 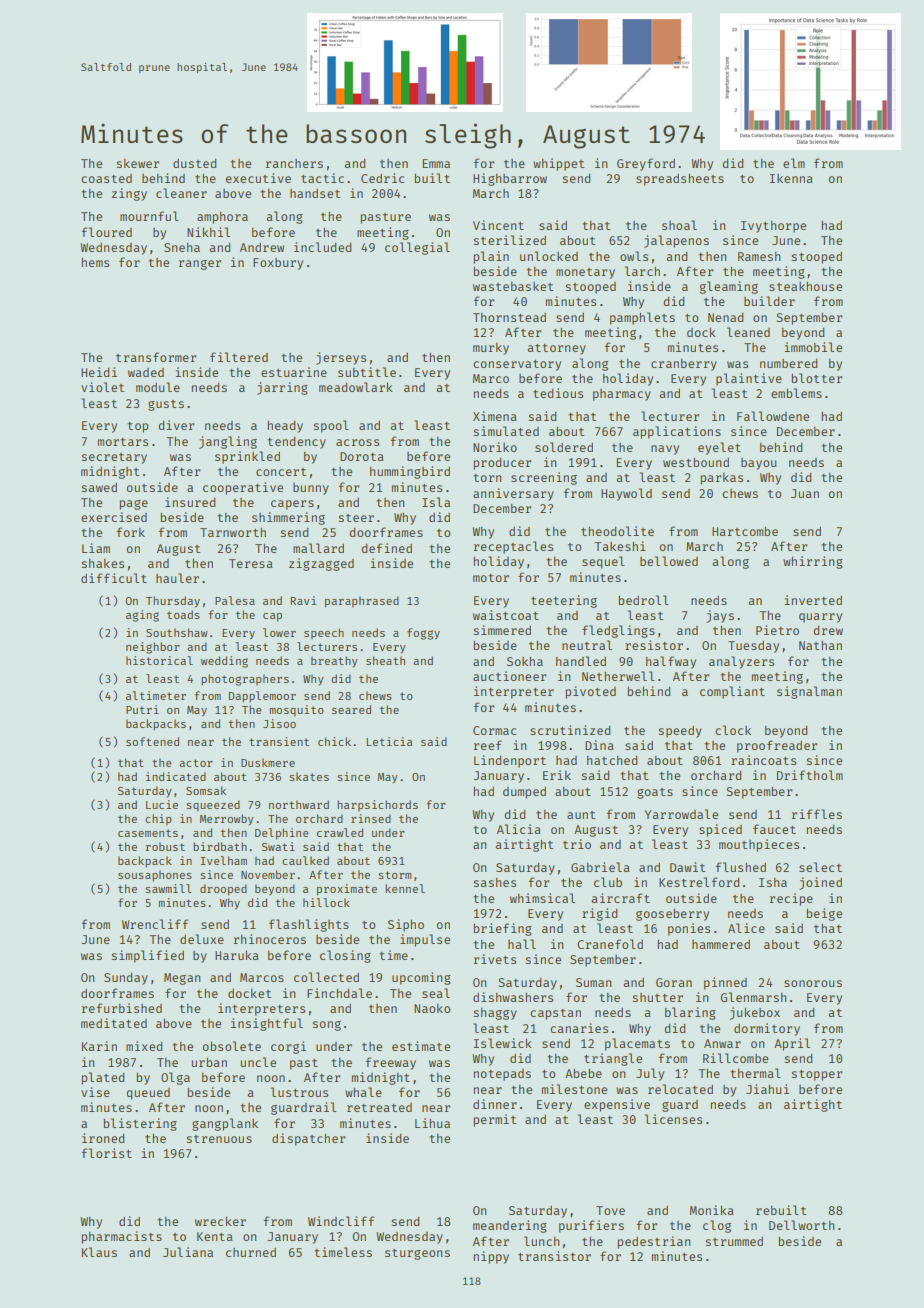 I want to click on floured, so click(x=107, y=232).
